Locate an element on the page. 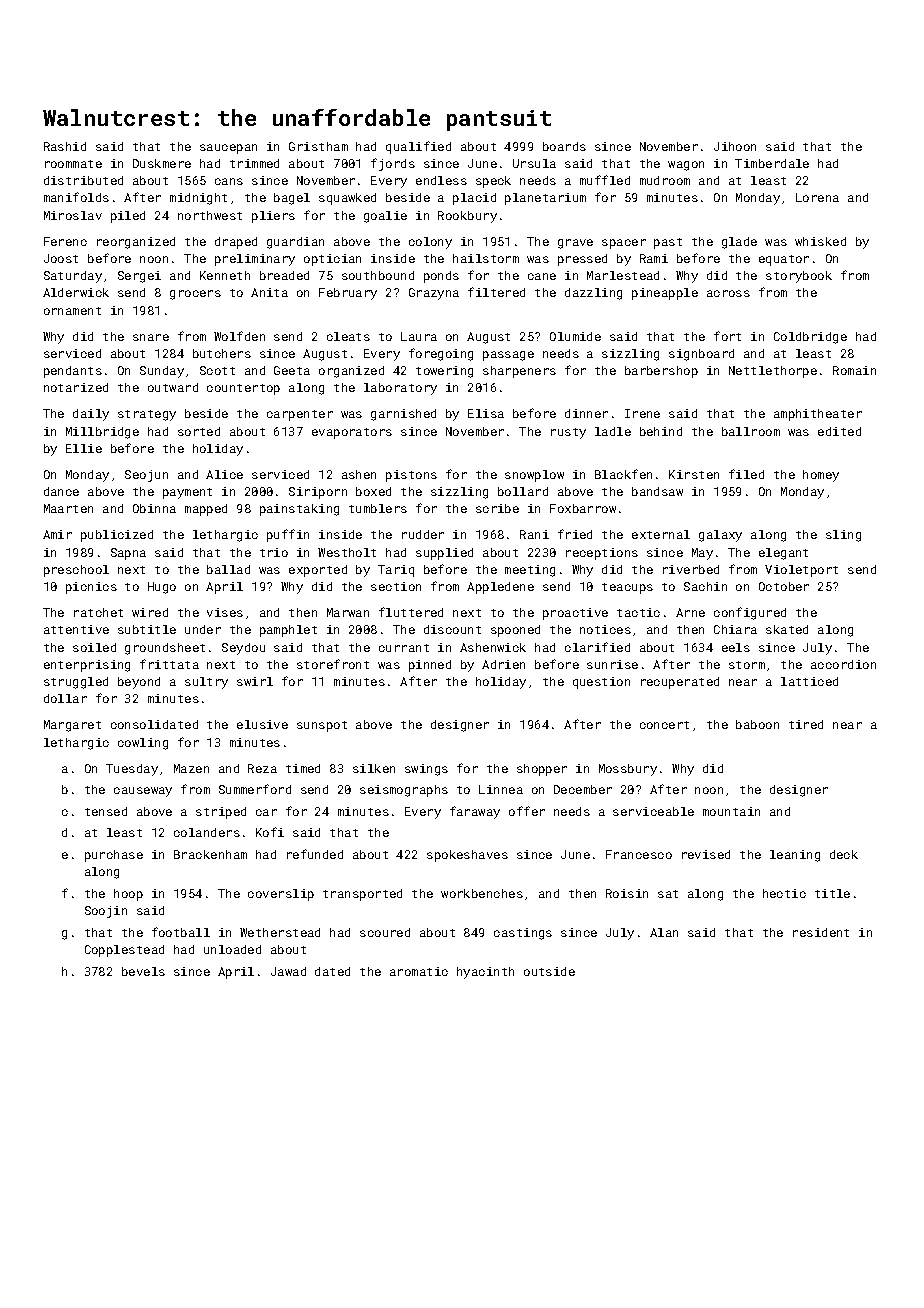  signboard is located at coordinates (701, 355).
